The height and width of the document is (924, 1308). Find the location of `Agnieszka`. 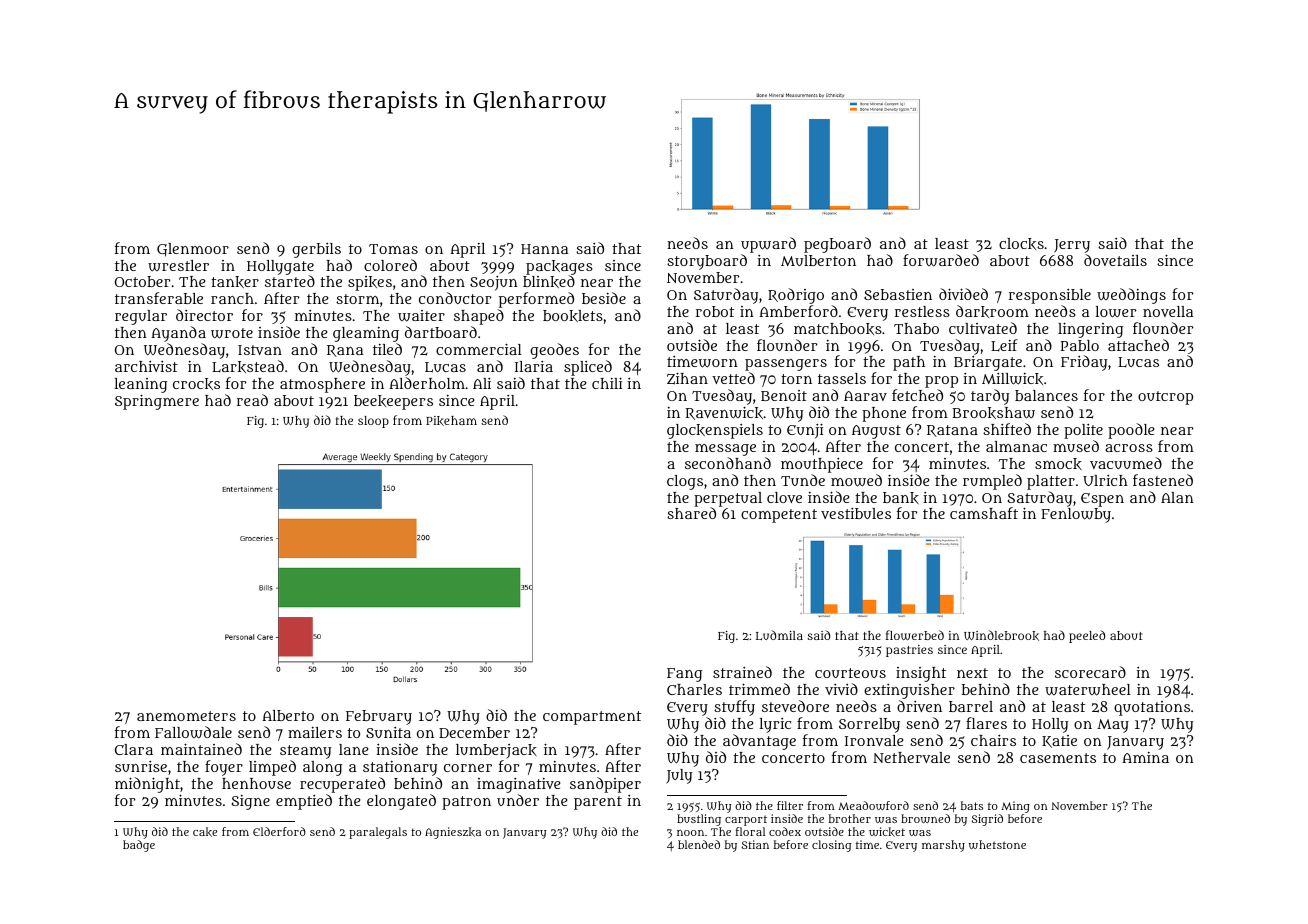

Agnieszka is located at coordinates (453, 833).
